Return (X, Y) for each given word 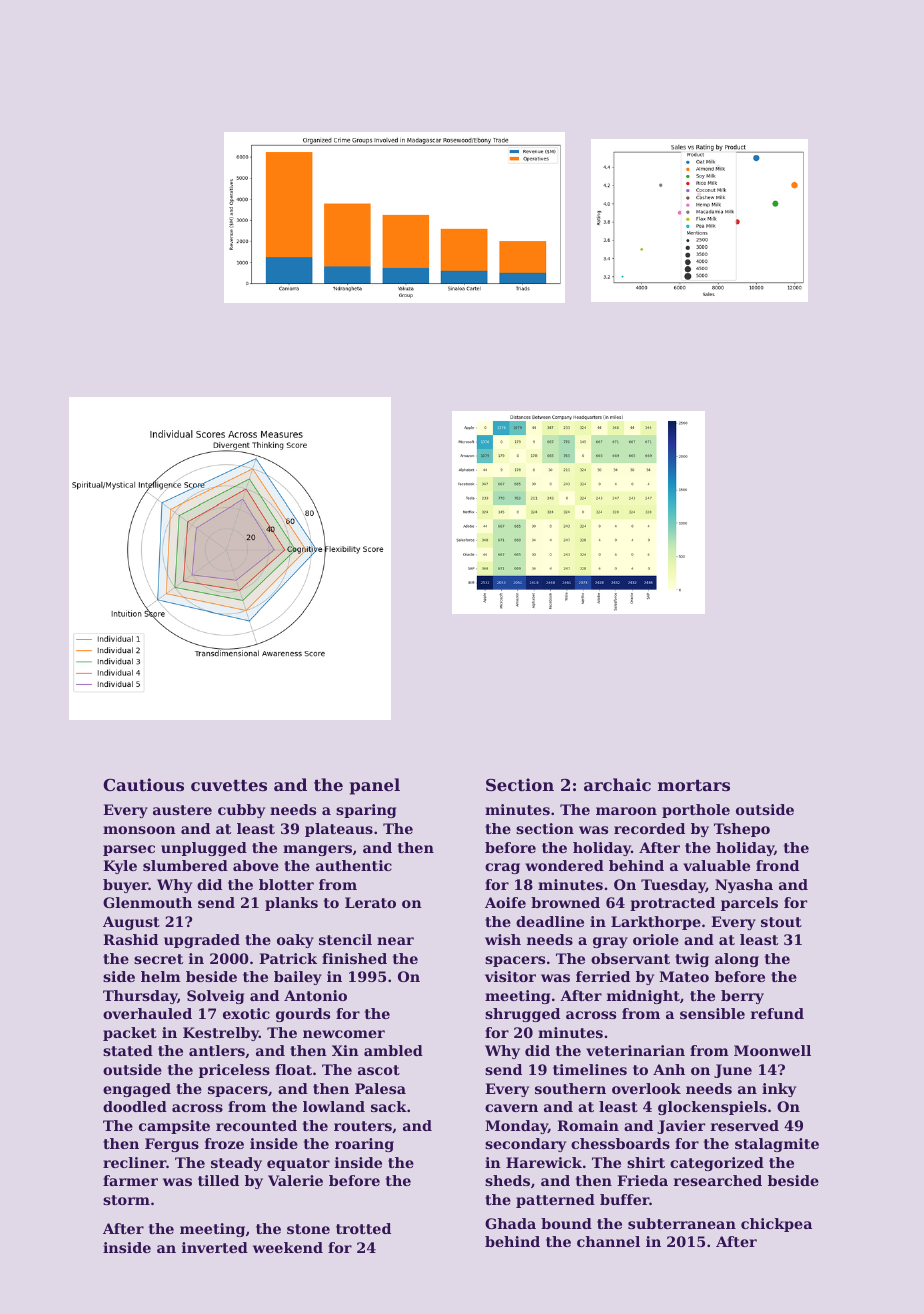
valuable (716, 865)
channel (608, 1241)
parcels (749, 904)
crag (502, 868)
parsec (129, 850)
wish (503, 939)
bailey (298, 978)
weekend (288, 1247)
